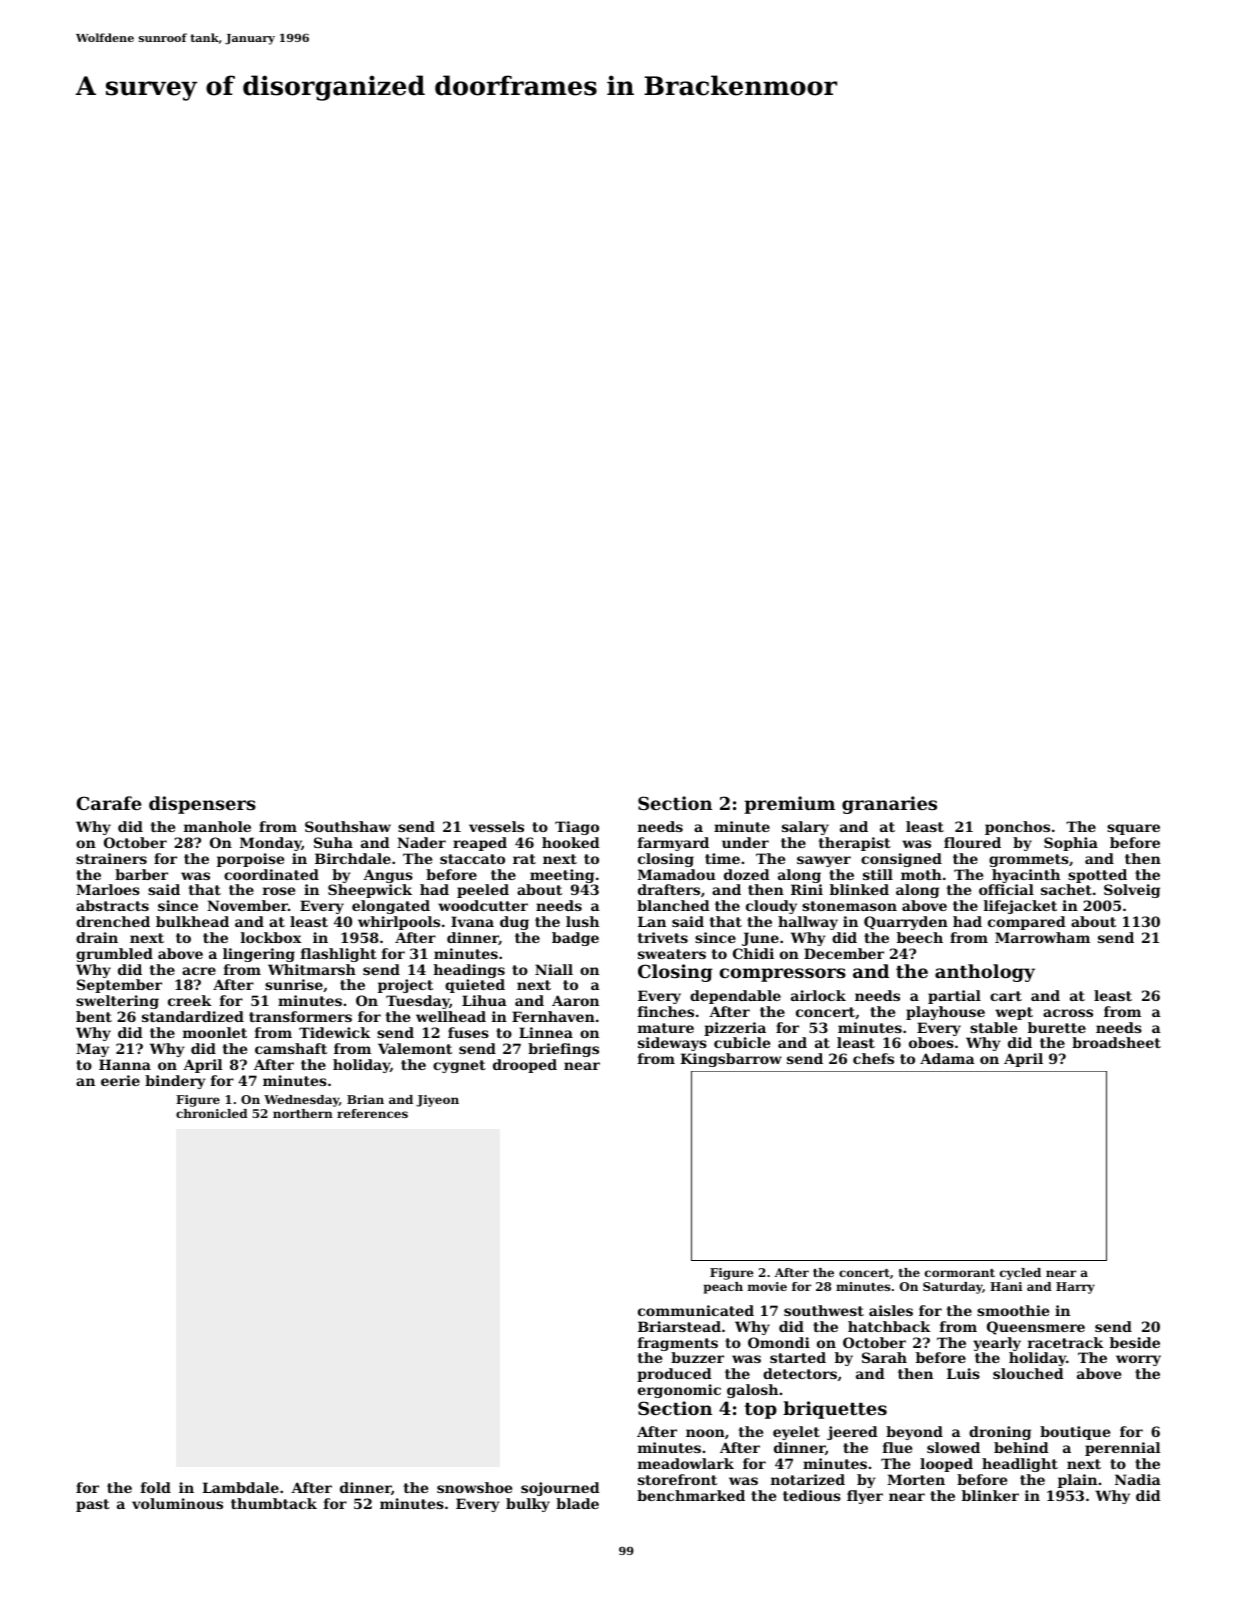  Describe the element at coordinates (753, 953) in the screenshot. I see `Chidi` at that location.
